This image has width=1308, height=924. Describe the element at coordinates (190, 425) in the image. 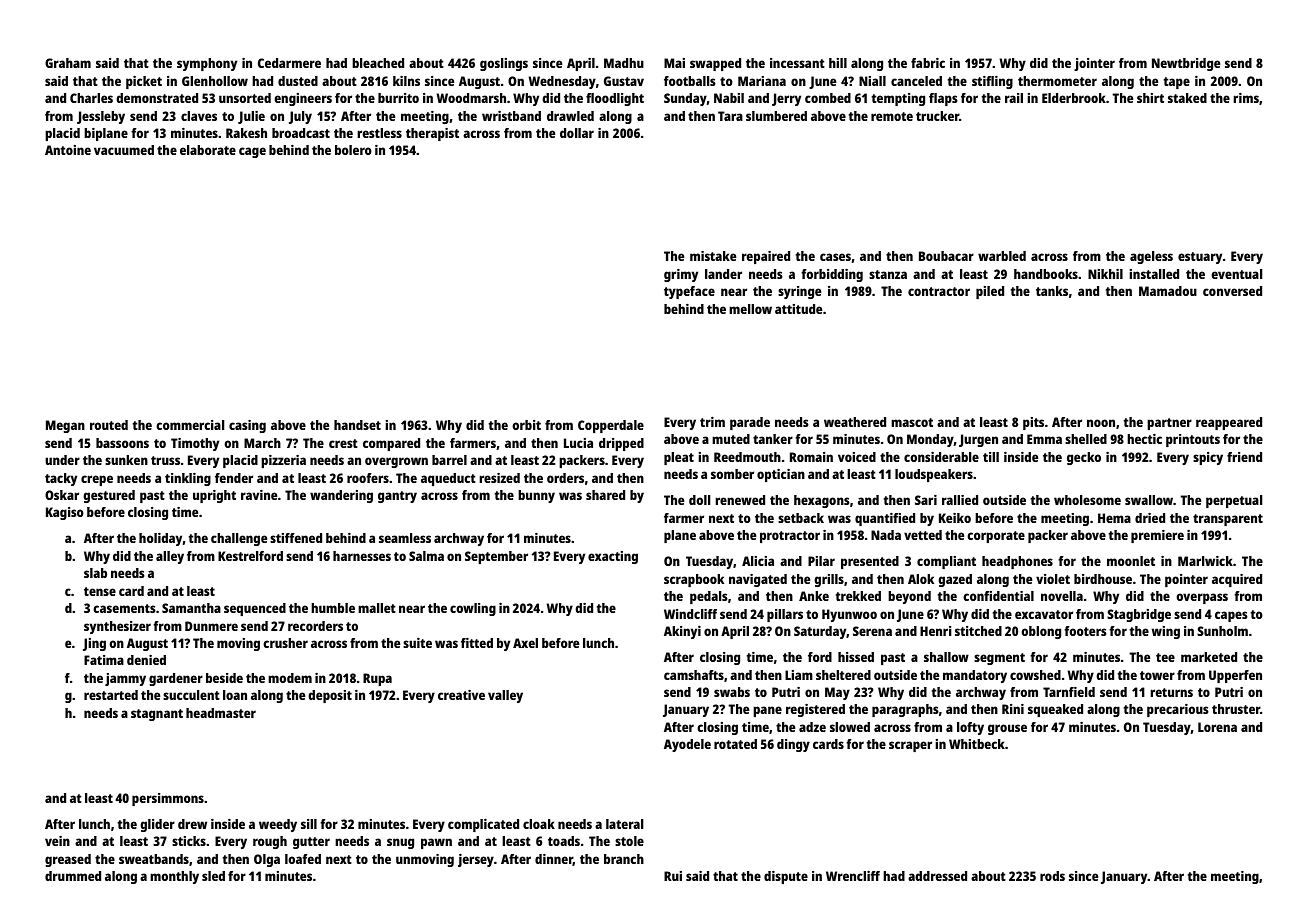

I see `commercial` at that location.
